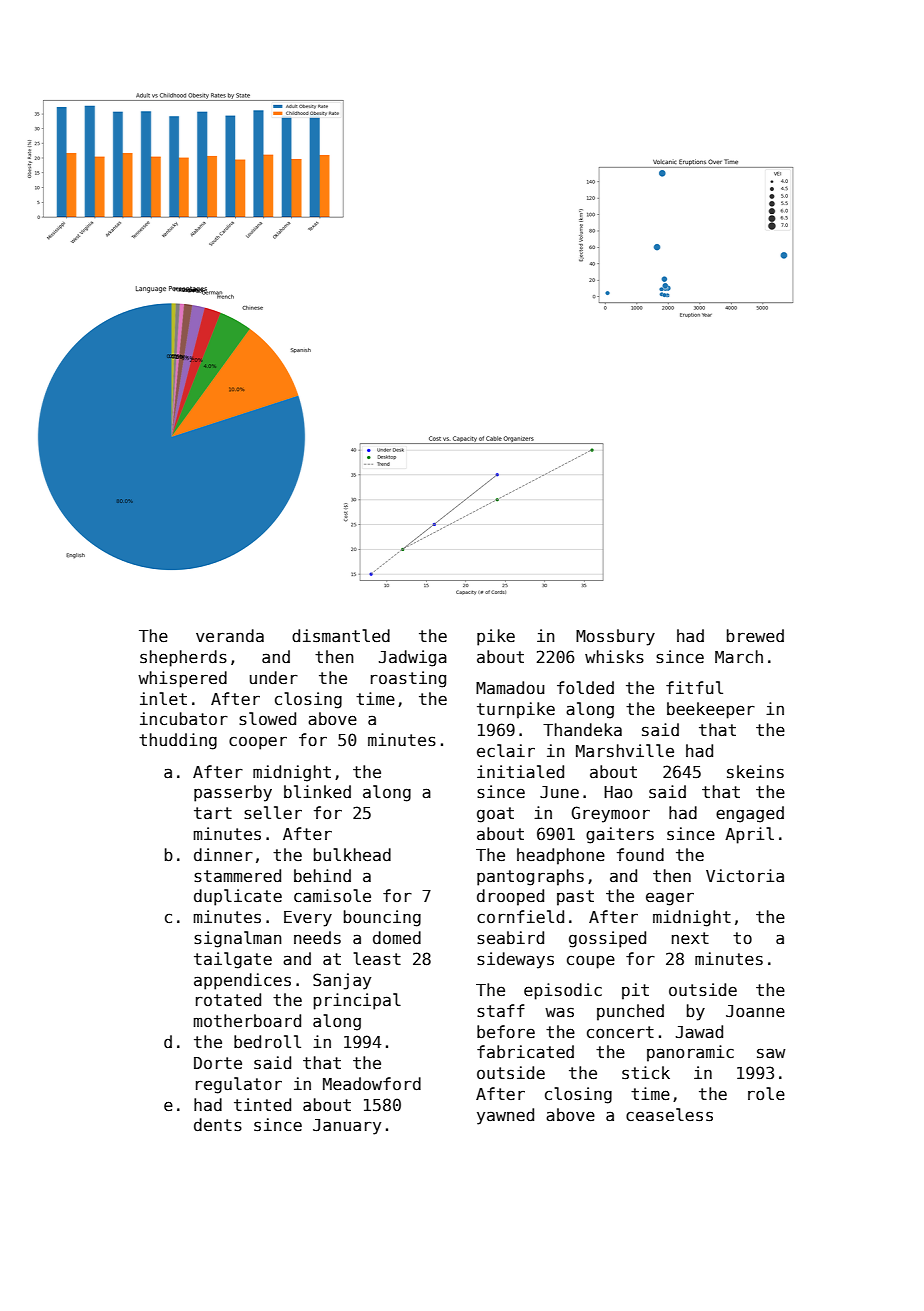  What do you see at coordinates (669, 1115) in the document?
I see `ceaseless` at bounding box center [669, 1115].
